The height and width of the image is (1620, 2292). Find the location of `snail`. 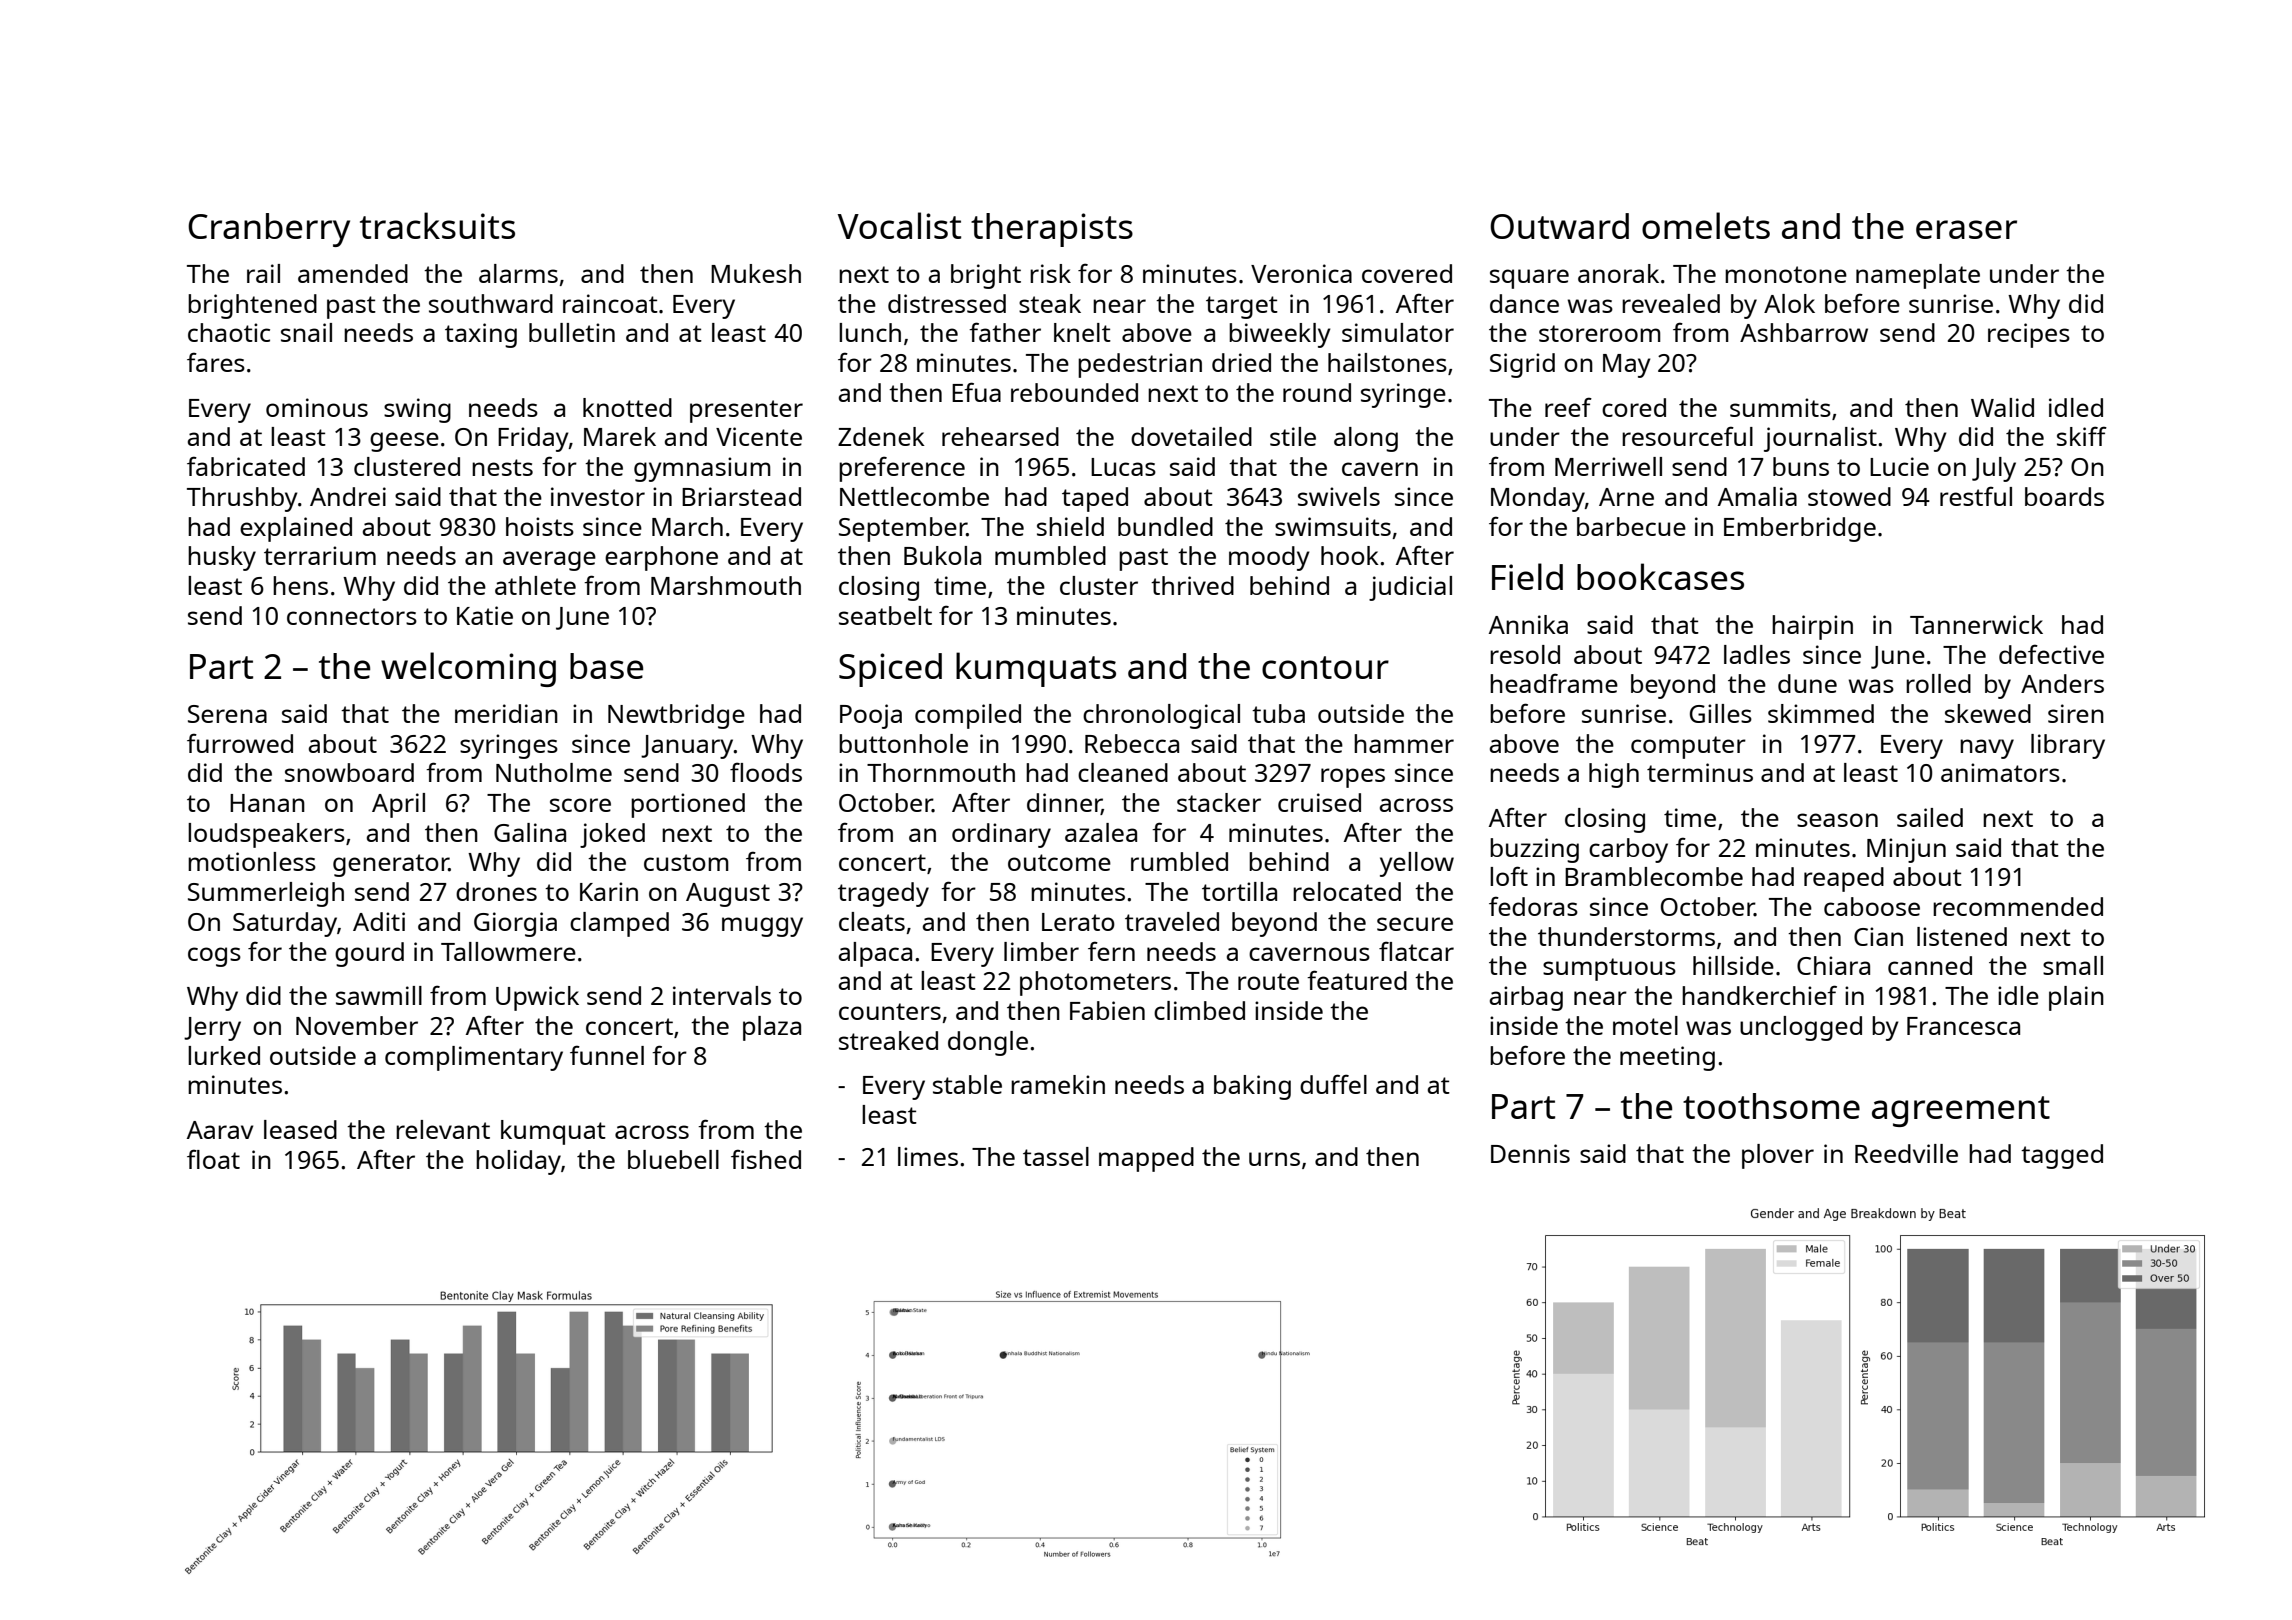

snail is located at coordinates (306, 332).
